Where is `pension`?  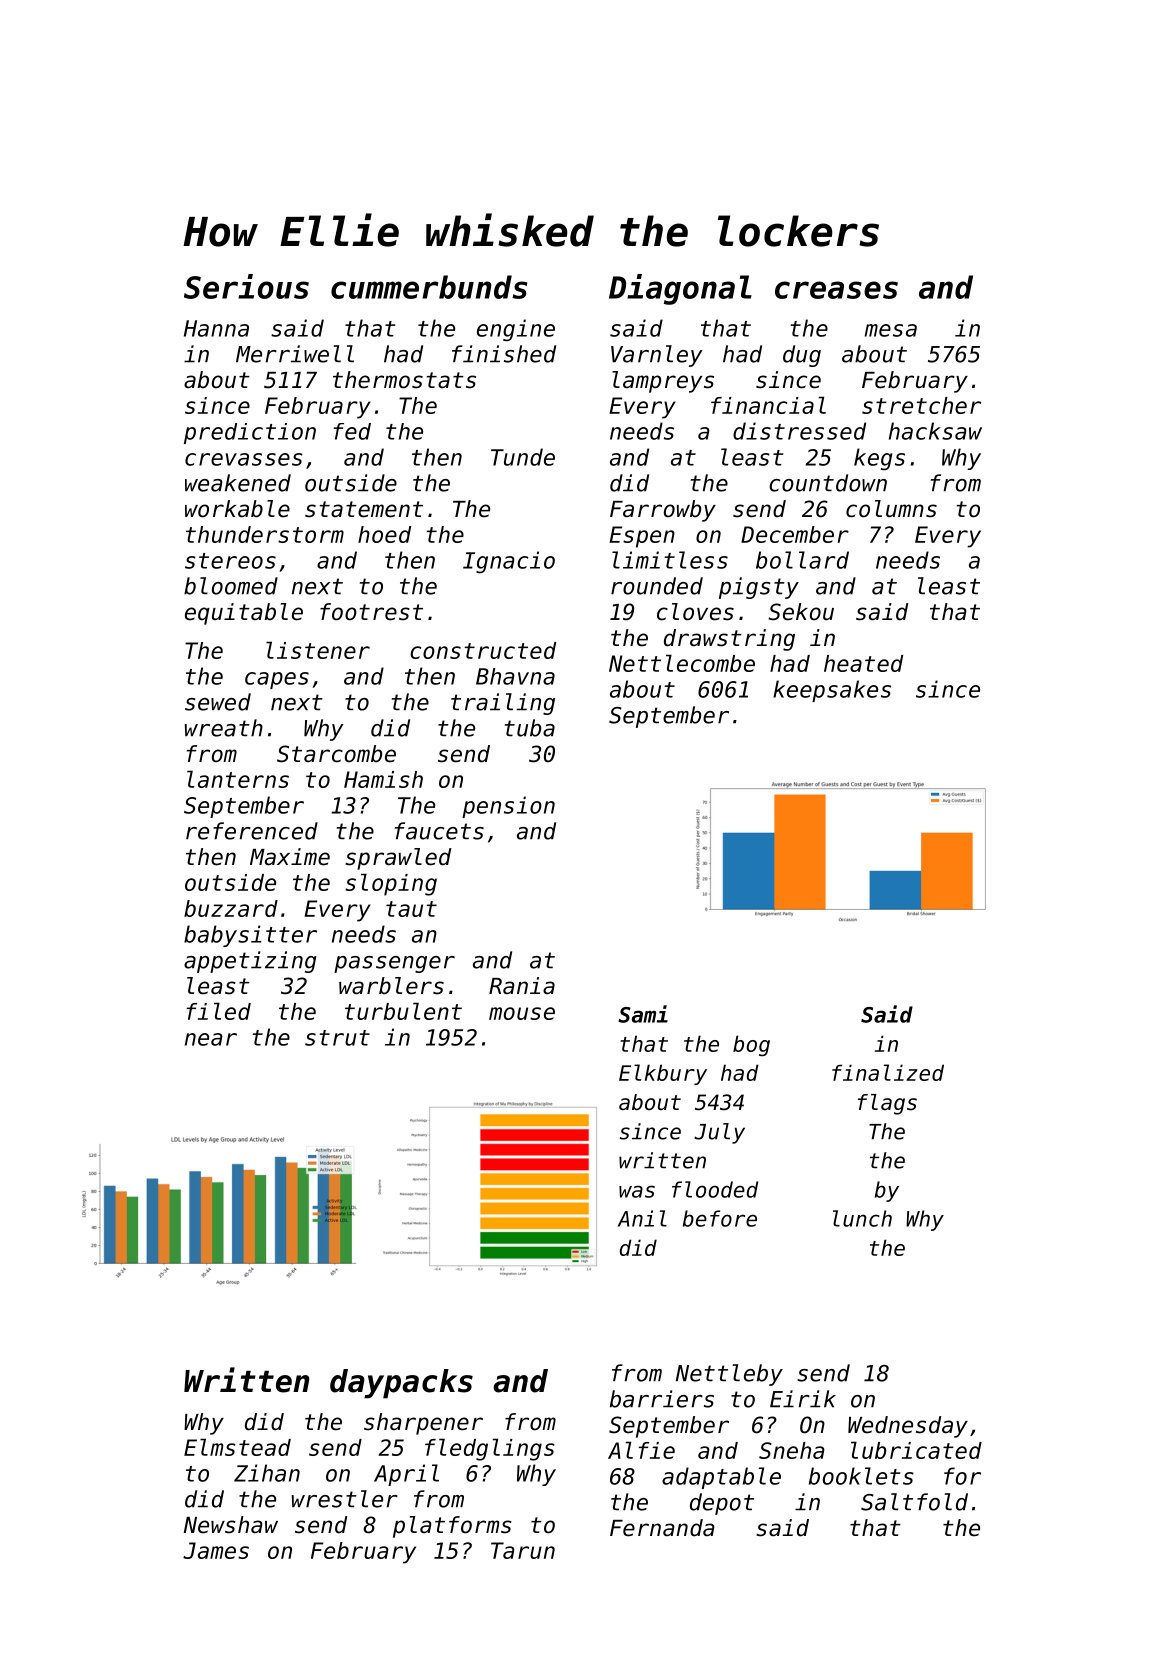 pension is located at coordinates (508, 807).
